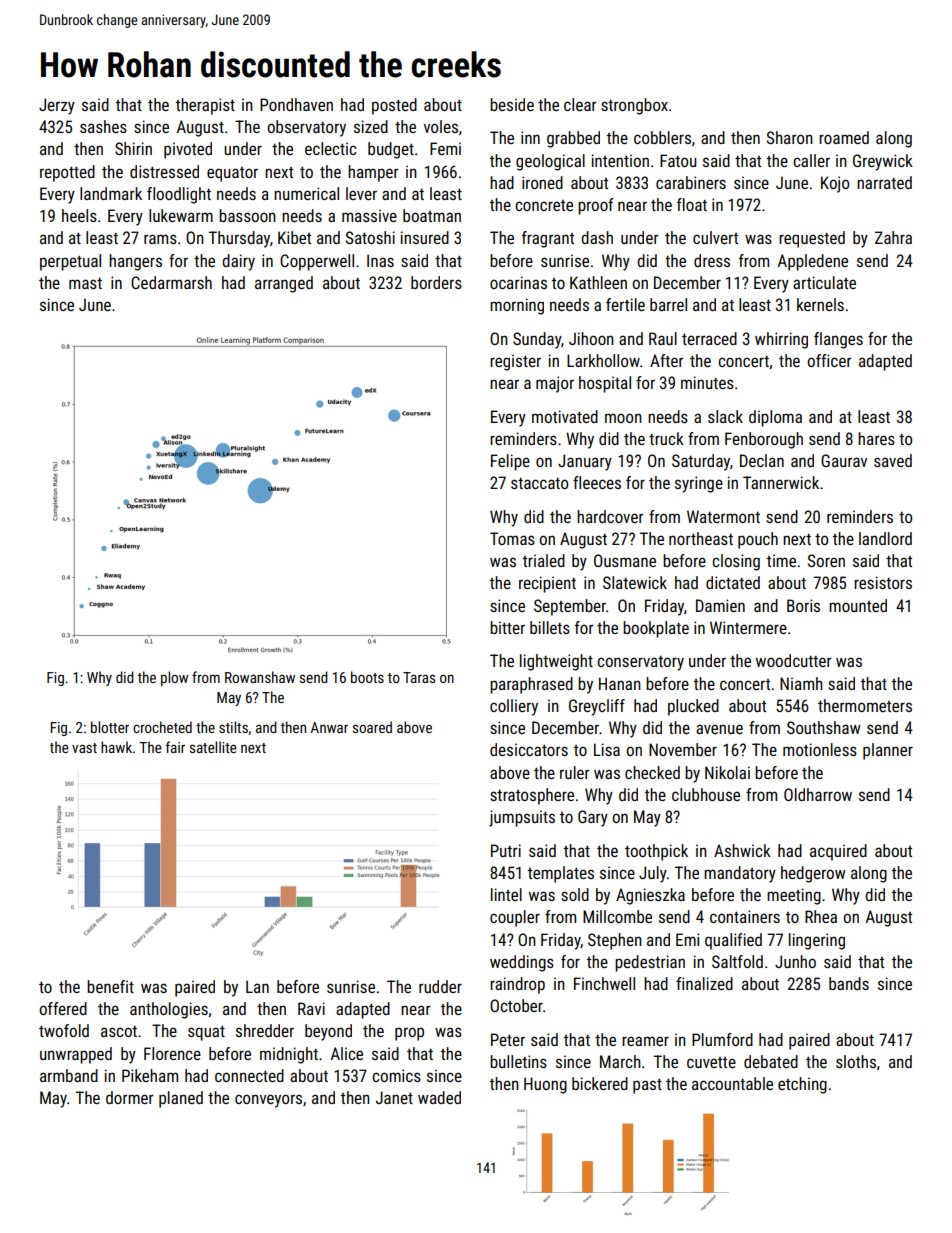  Describe the element at coordinates (811, 160) in the screenshot. I see `caller` at that location.
